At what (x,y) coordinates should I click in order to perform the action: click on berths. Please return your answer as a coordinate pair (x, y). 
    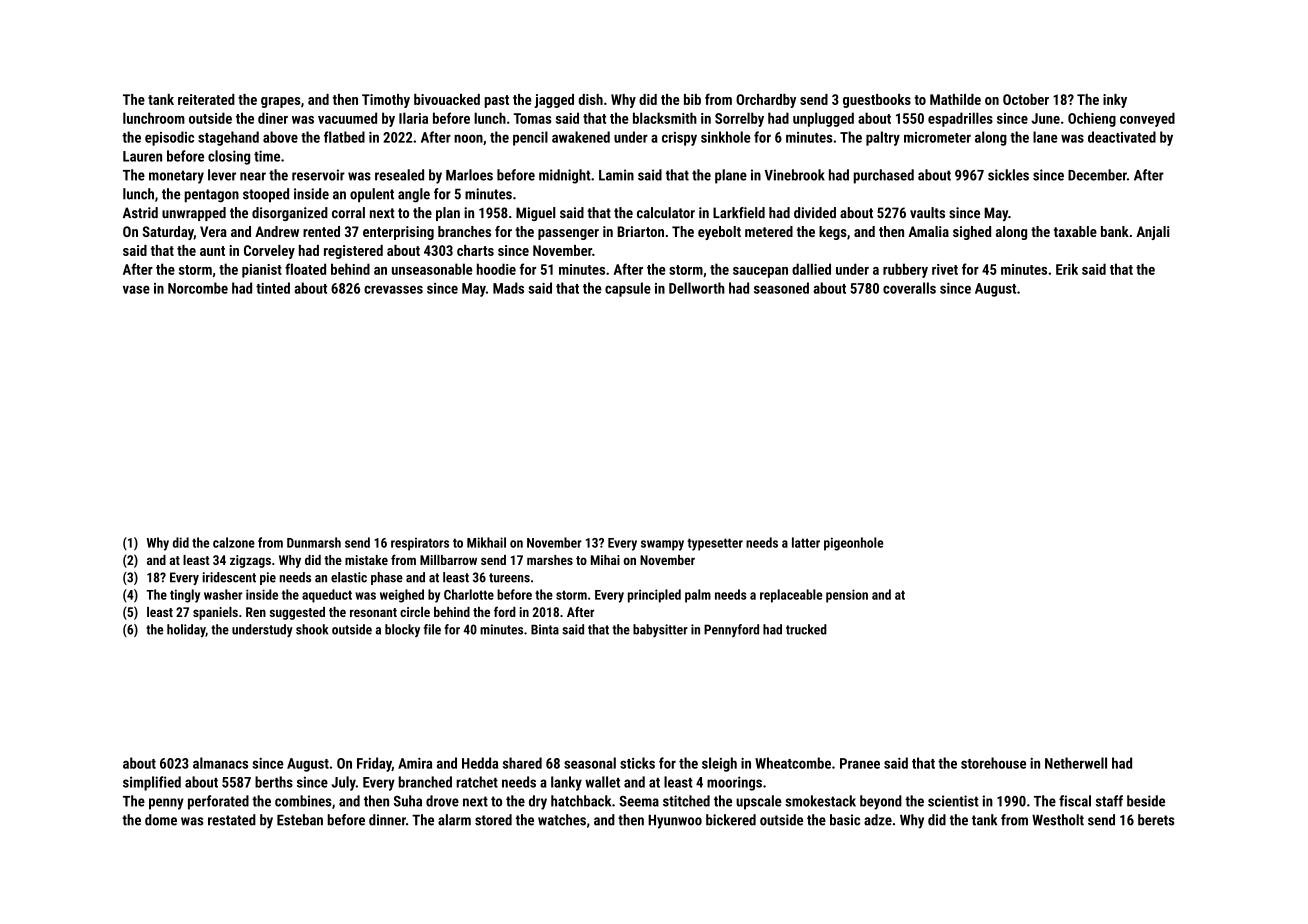
    Looking at the image, I should click on (274, 782).
